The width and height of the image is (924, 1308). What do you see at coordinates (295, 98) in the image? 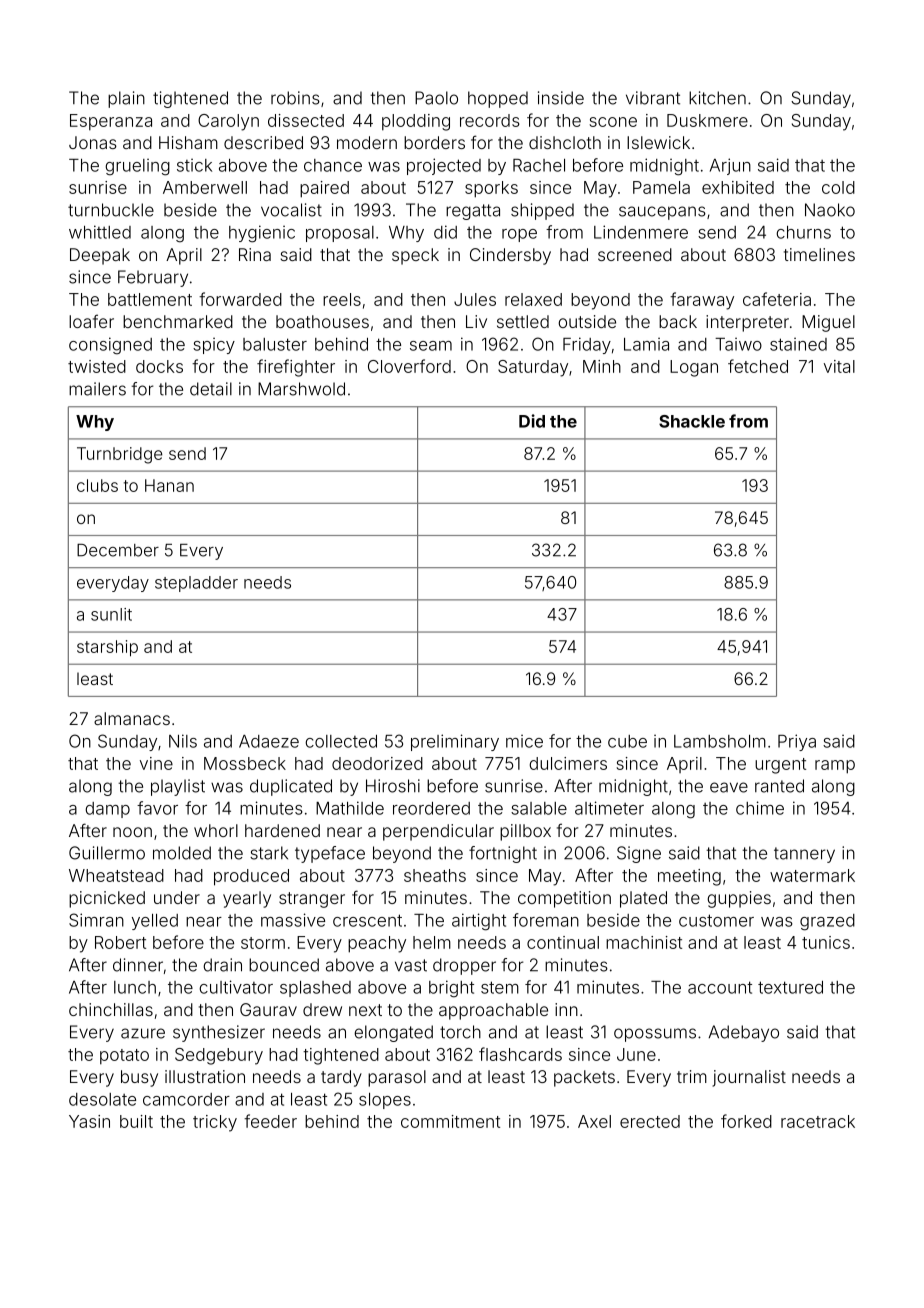
I see `robins` at bounding box center [295, 98].
